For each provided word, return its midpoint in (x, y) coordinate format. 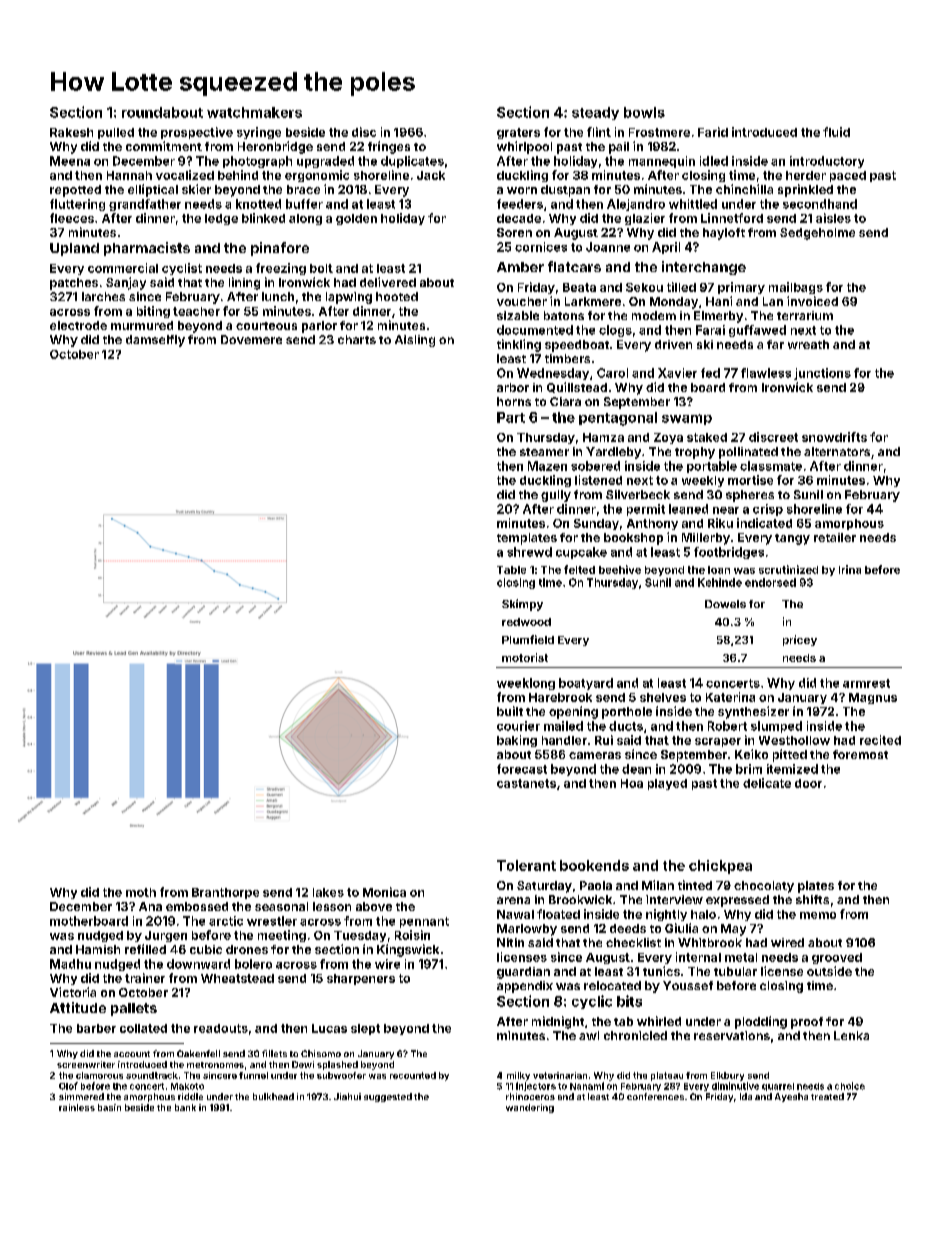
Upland (74, 249)
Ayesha (791, 1097)
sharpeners (361, 979)
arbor (513, 387)
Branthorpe (225, 893)
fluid (836, 132)
